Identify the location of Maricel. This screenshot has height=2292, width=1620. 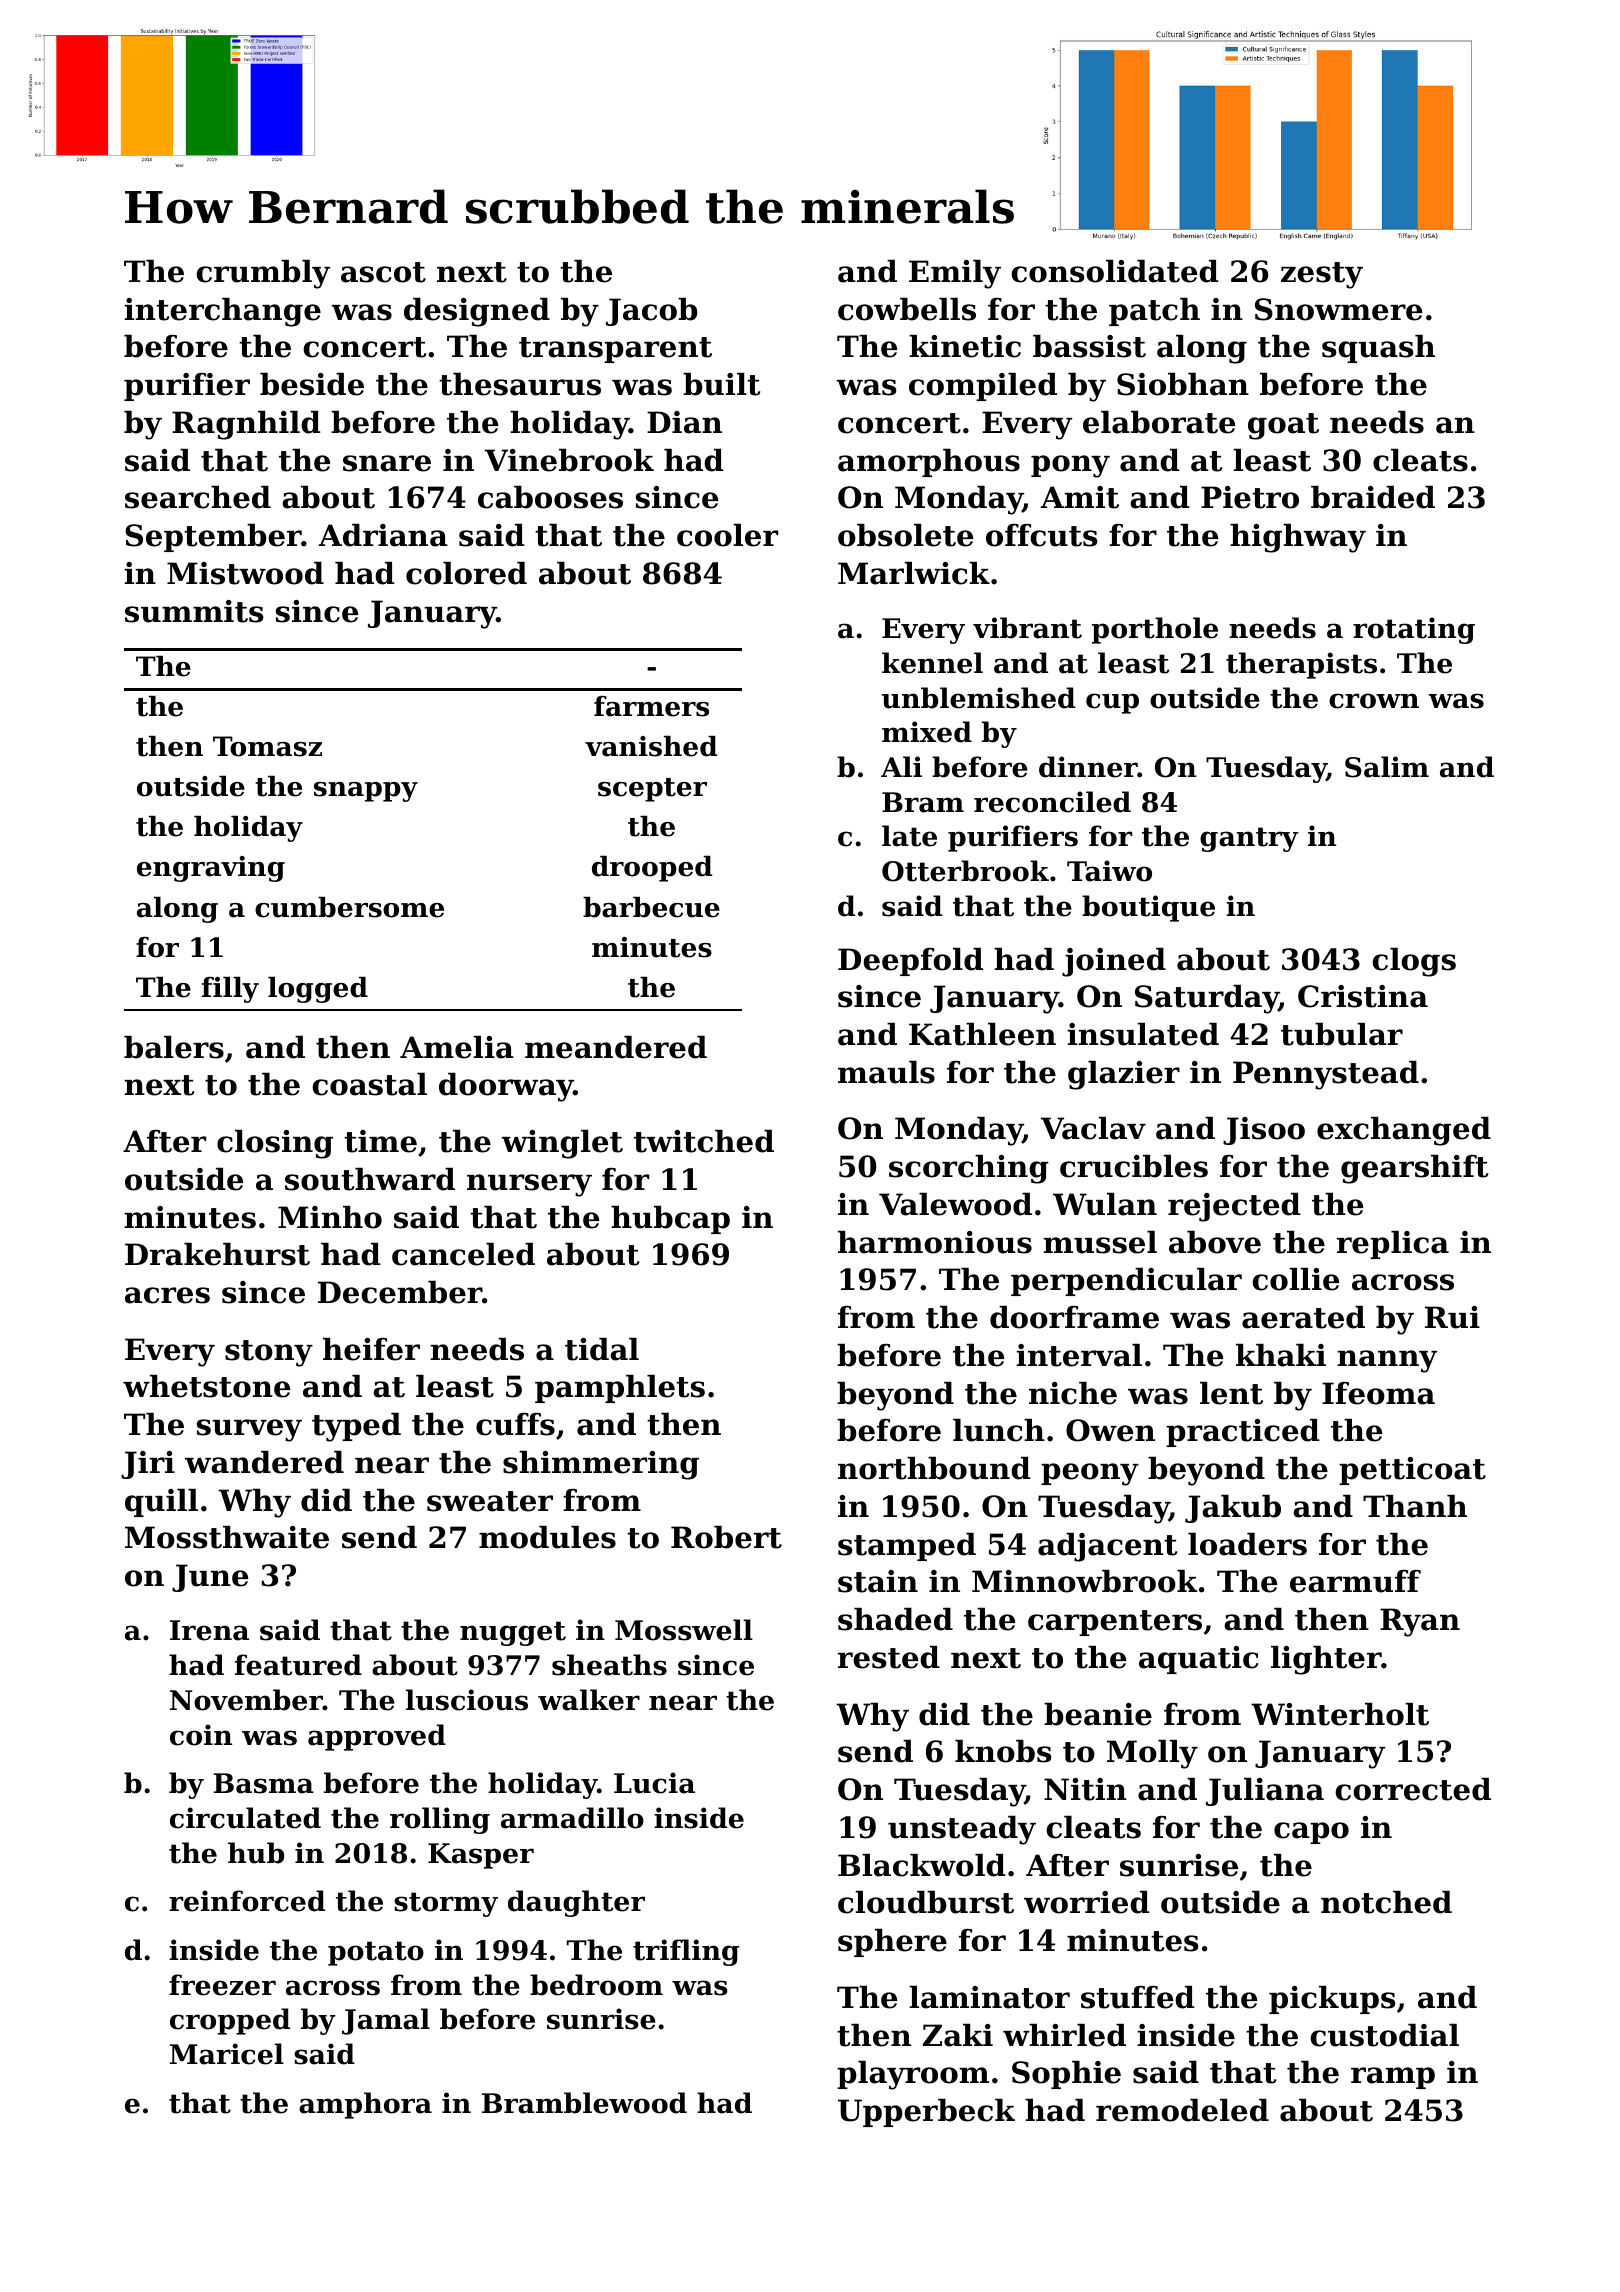
(227, 2054).
